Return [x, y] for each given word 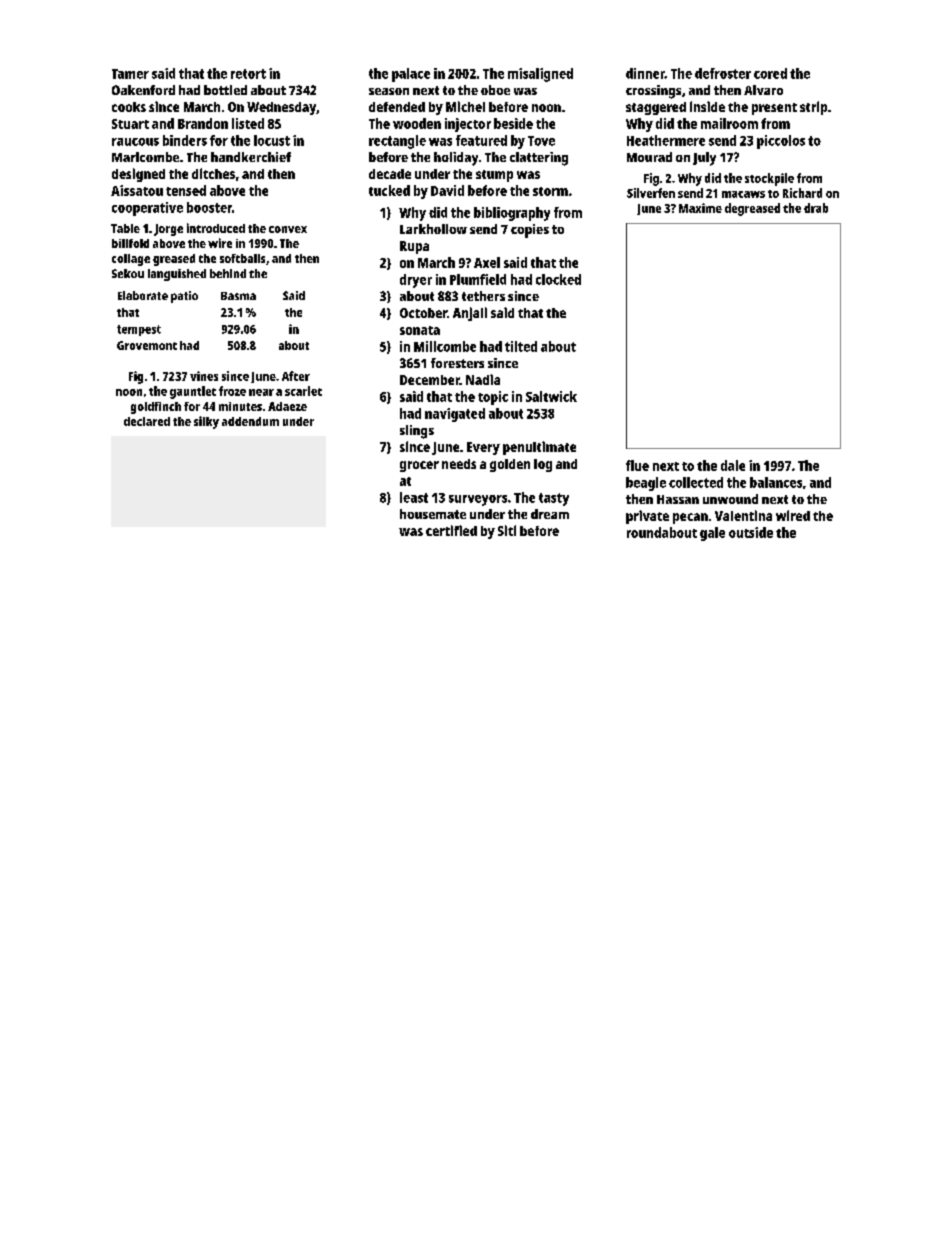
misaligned [540, 75]
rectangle [397, 142]
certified [451, 530]
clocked [558, 279]
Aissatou [137, 190]
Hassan [678, 499]
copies [530, 231]
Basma [238, 296]
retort [248, 74]
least [414, 497]
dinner [645, 73]
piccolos [781, 142]
